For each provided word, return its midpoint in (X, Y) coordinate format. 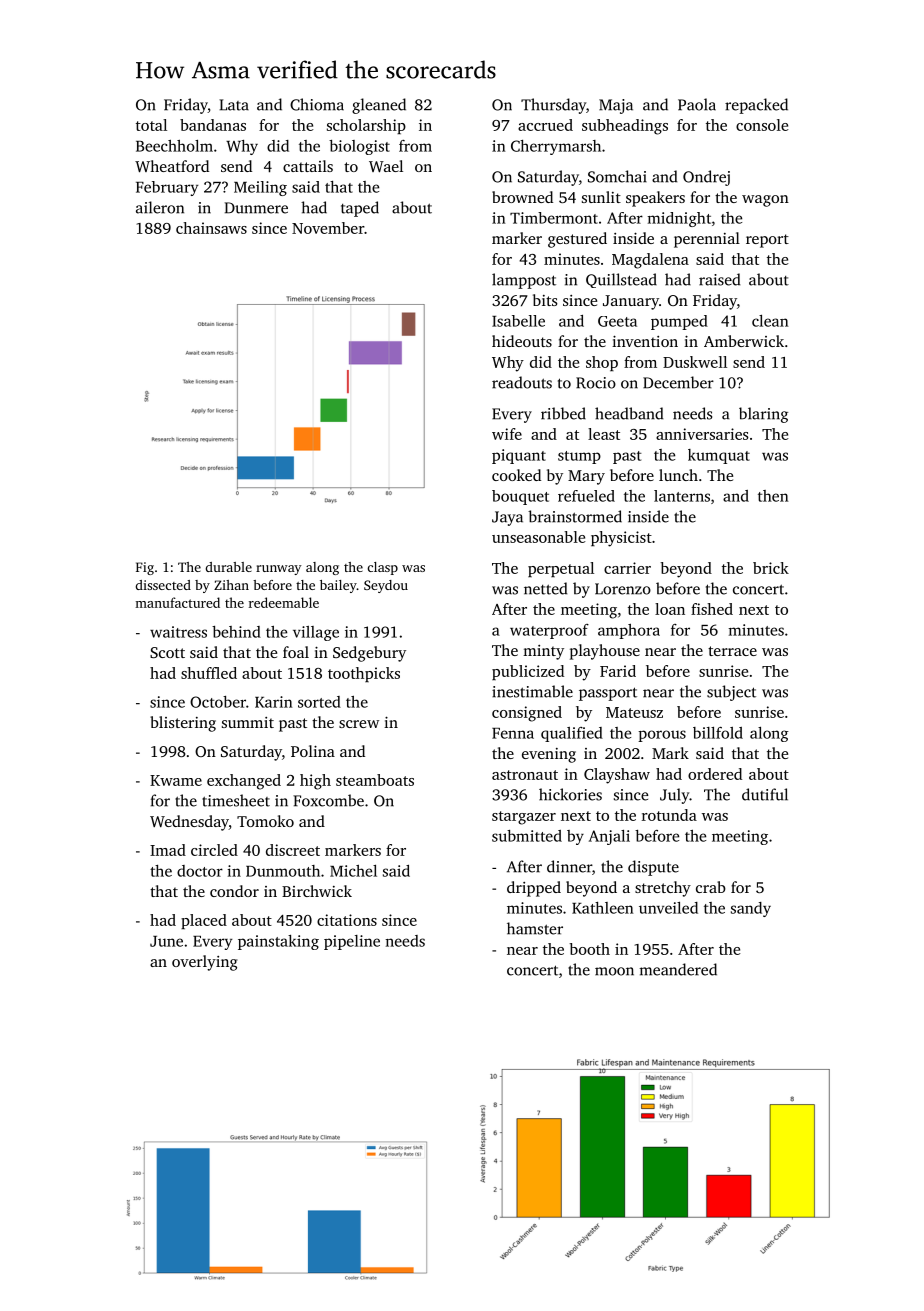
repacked (756, 106)
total (151, 125)
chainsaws (211, 228)
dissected (163, 585)
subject (731, 693)
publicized (528, 672)
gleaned (379, 106)
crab (711, 887)
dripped (534, 889)
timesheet (236, 800)
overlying (204, 963)
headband (629, 413)
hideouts (522, 341)
